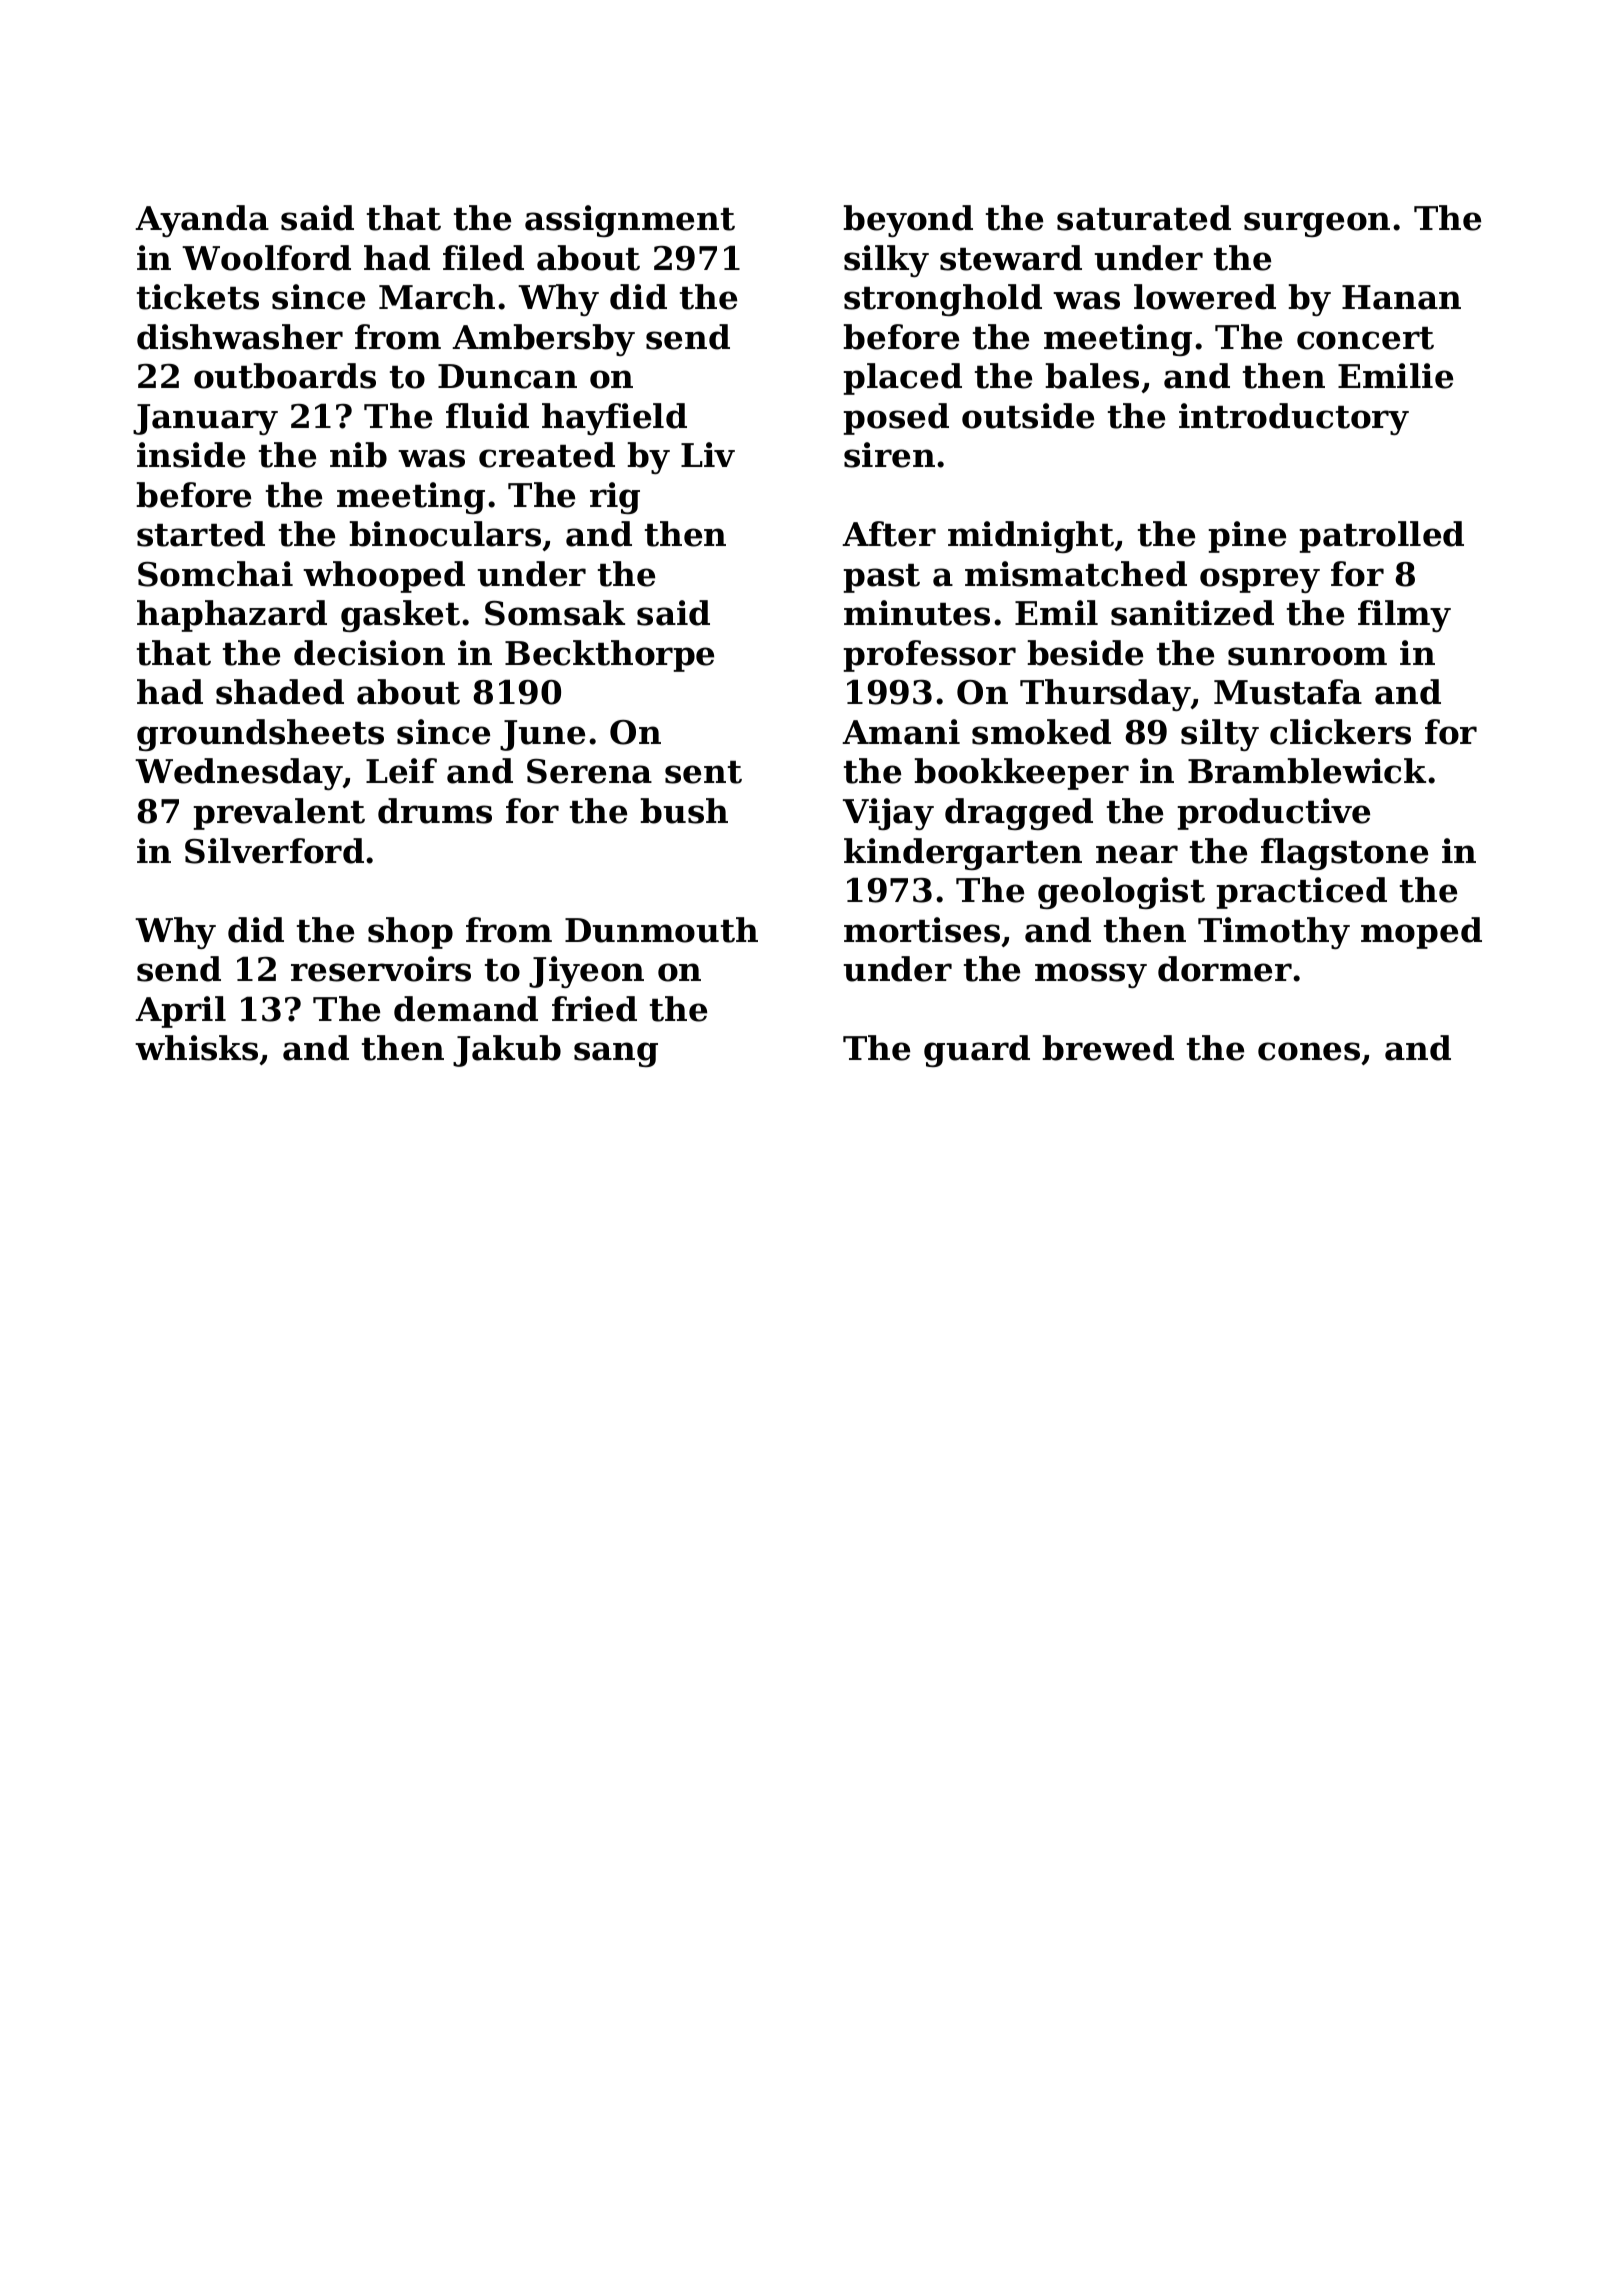  I want to click on sang, so click(616, 1054).
